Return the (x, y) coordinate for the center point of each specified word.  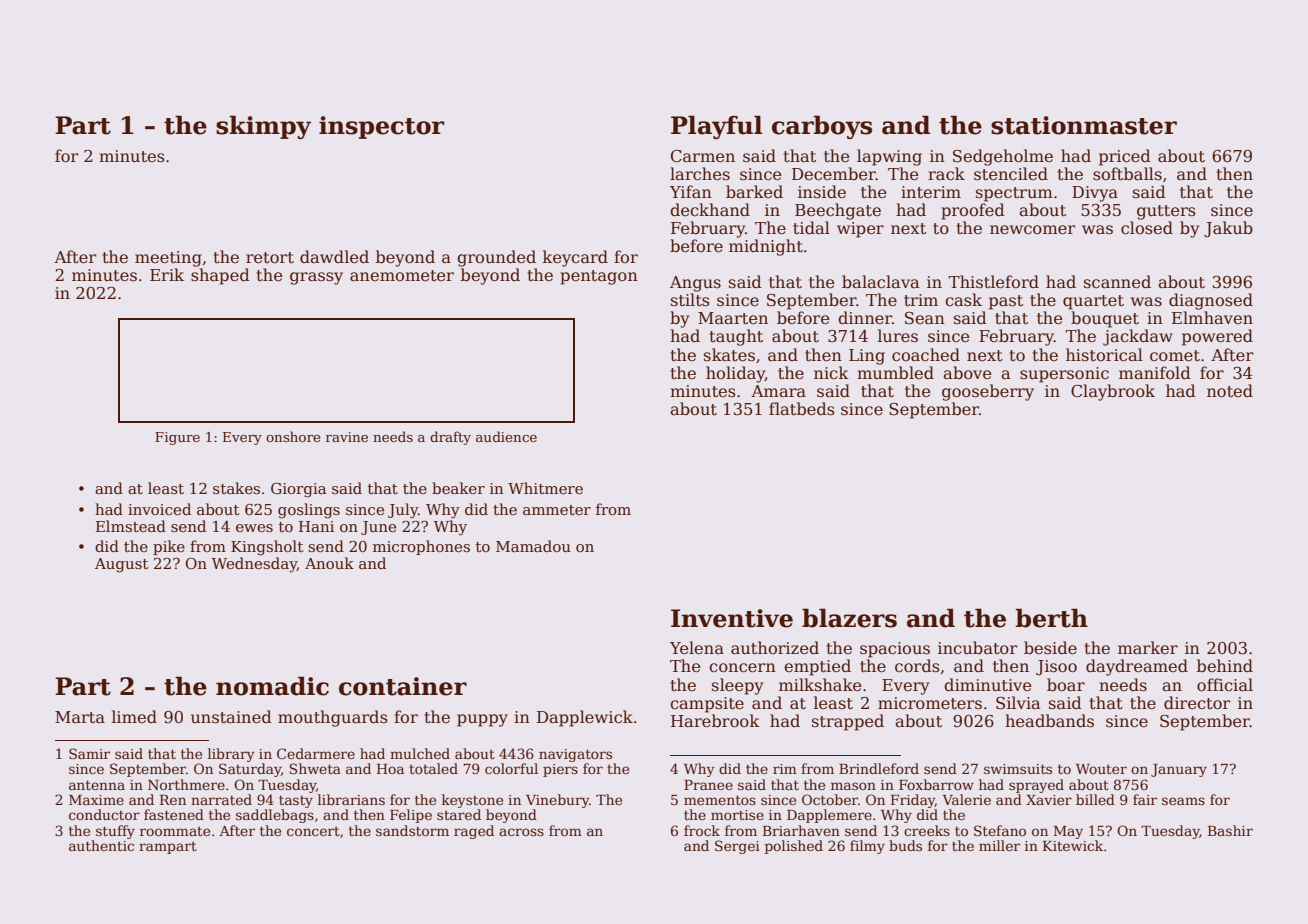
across (521, 832)
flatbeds (802, 409)
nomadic (272, 686)
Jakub (1228, 229)
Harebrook (715, 721)
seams (1183, 801)
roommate (175, 831)
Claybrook (1113, 392)
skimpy (263, 127)
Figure (177, 438)
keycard (575, 258)
